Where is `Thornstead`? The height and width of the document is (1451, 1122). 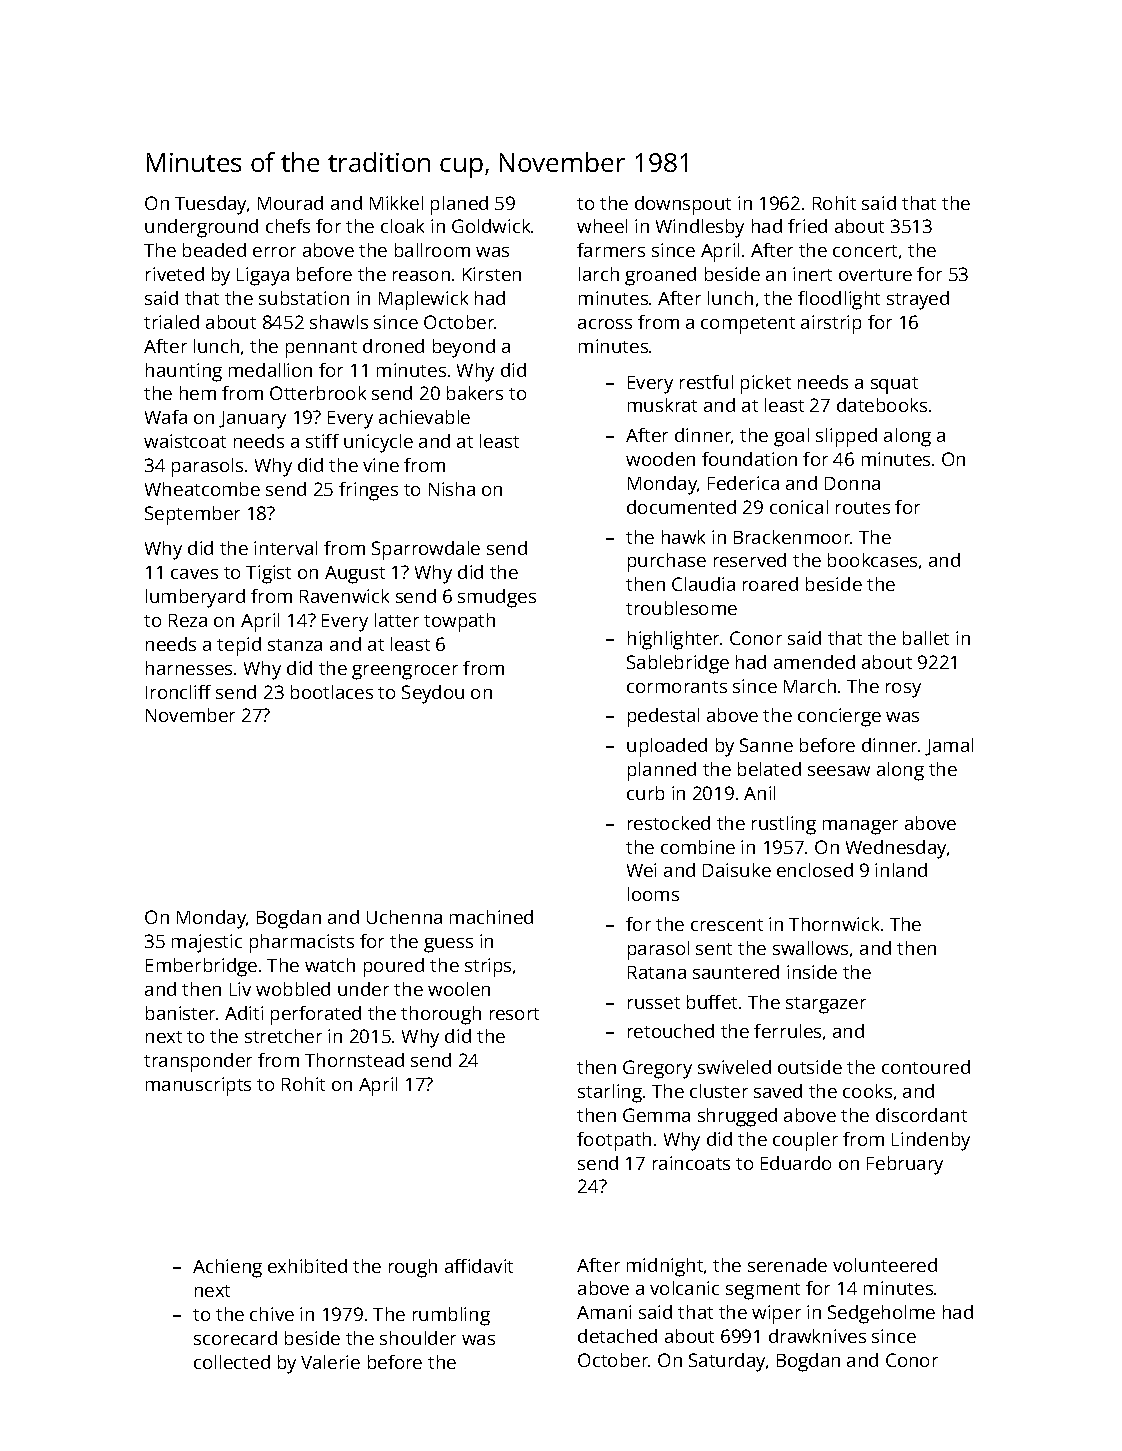 Thornstead is located at coordinates (354, 1060).
